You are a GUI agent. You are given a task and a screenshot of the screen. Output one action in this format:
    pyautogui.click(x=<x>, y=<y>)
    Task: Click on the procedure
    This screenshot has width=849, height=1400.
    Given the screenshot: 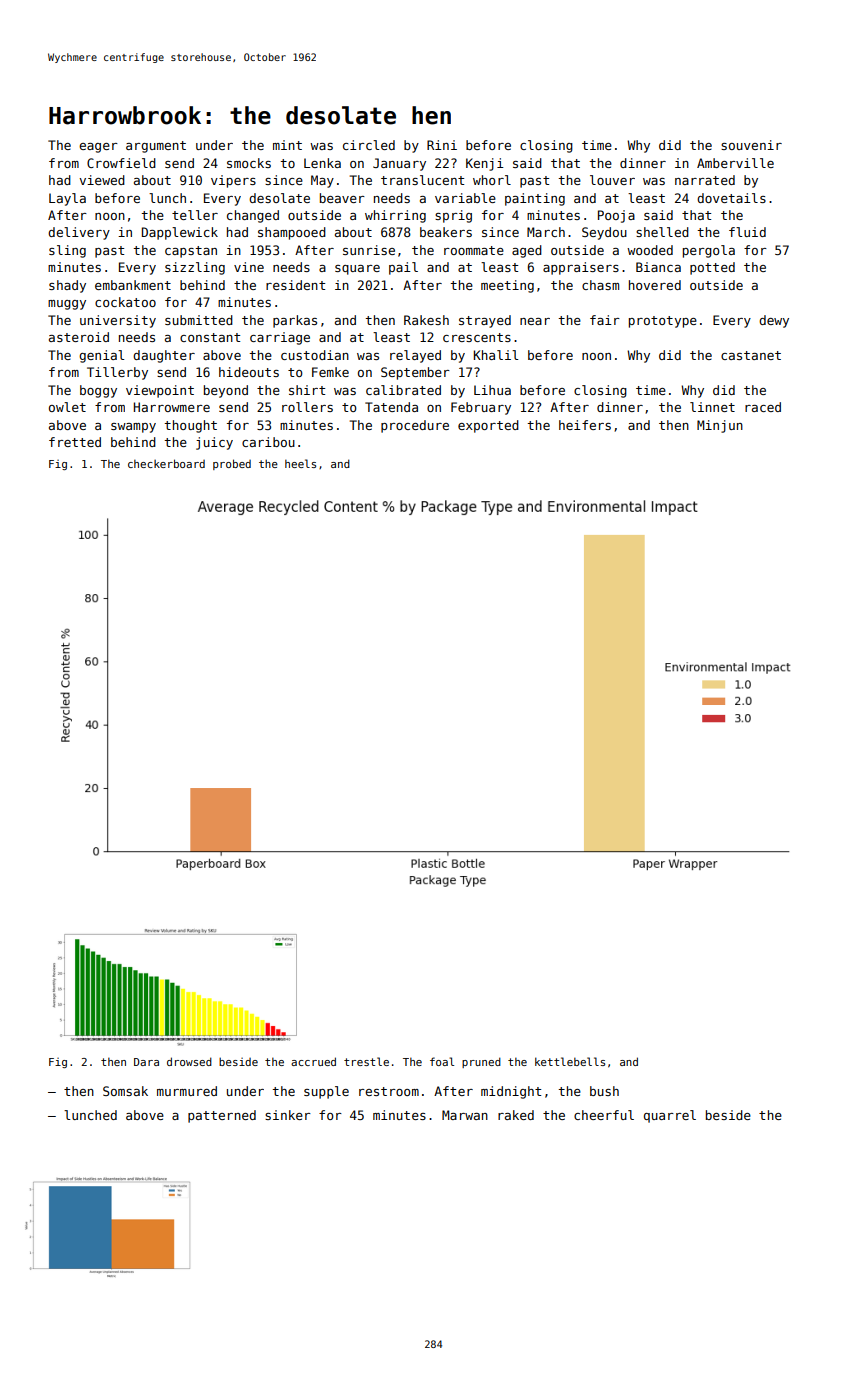 What is the action you would take?
    pyautogui.click(x=415, y=426)
